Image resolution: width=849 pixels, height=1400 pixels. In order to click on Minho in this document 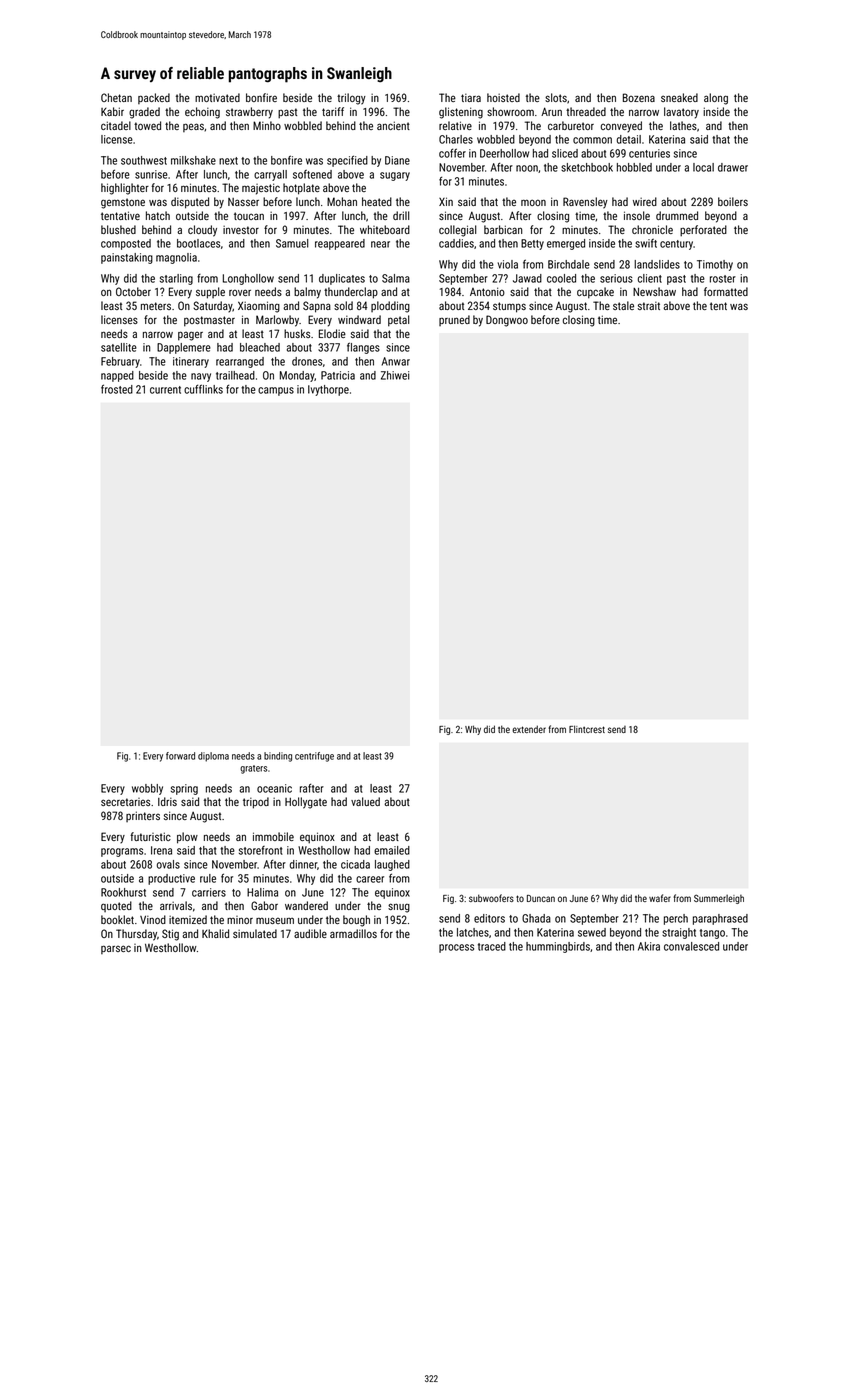, I will do `click(267, 125)`.
